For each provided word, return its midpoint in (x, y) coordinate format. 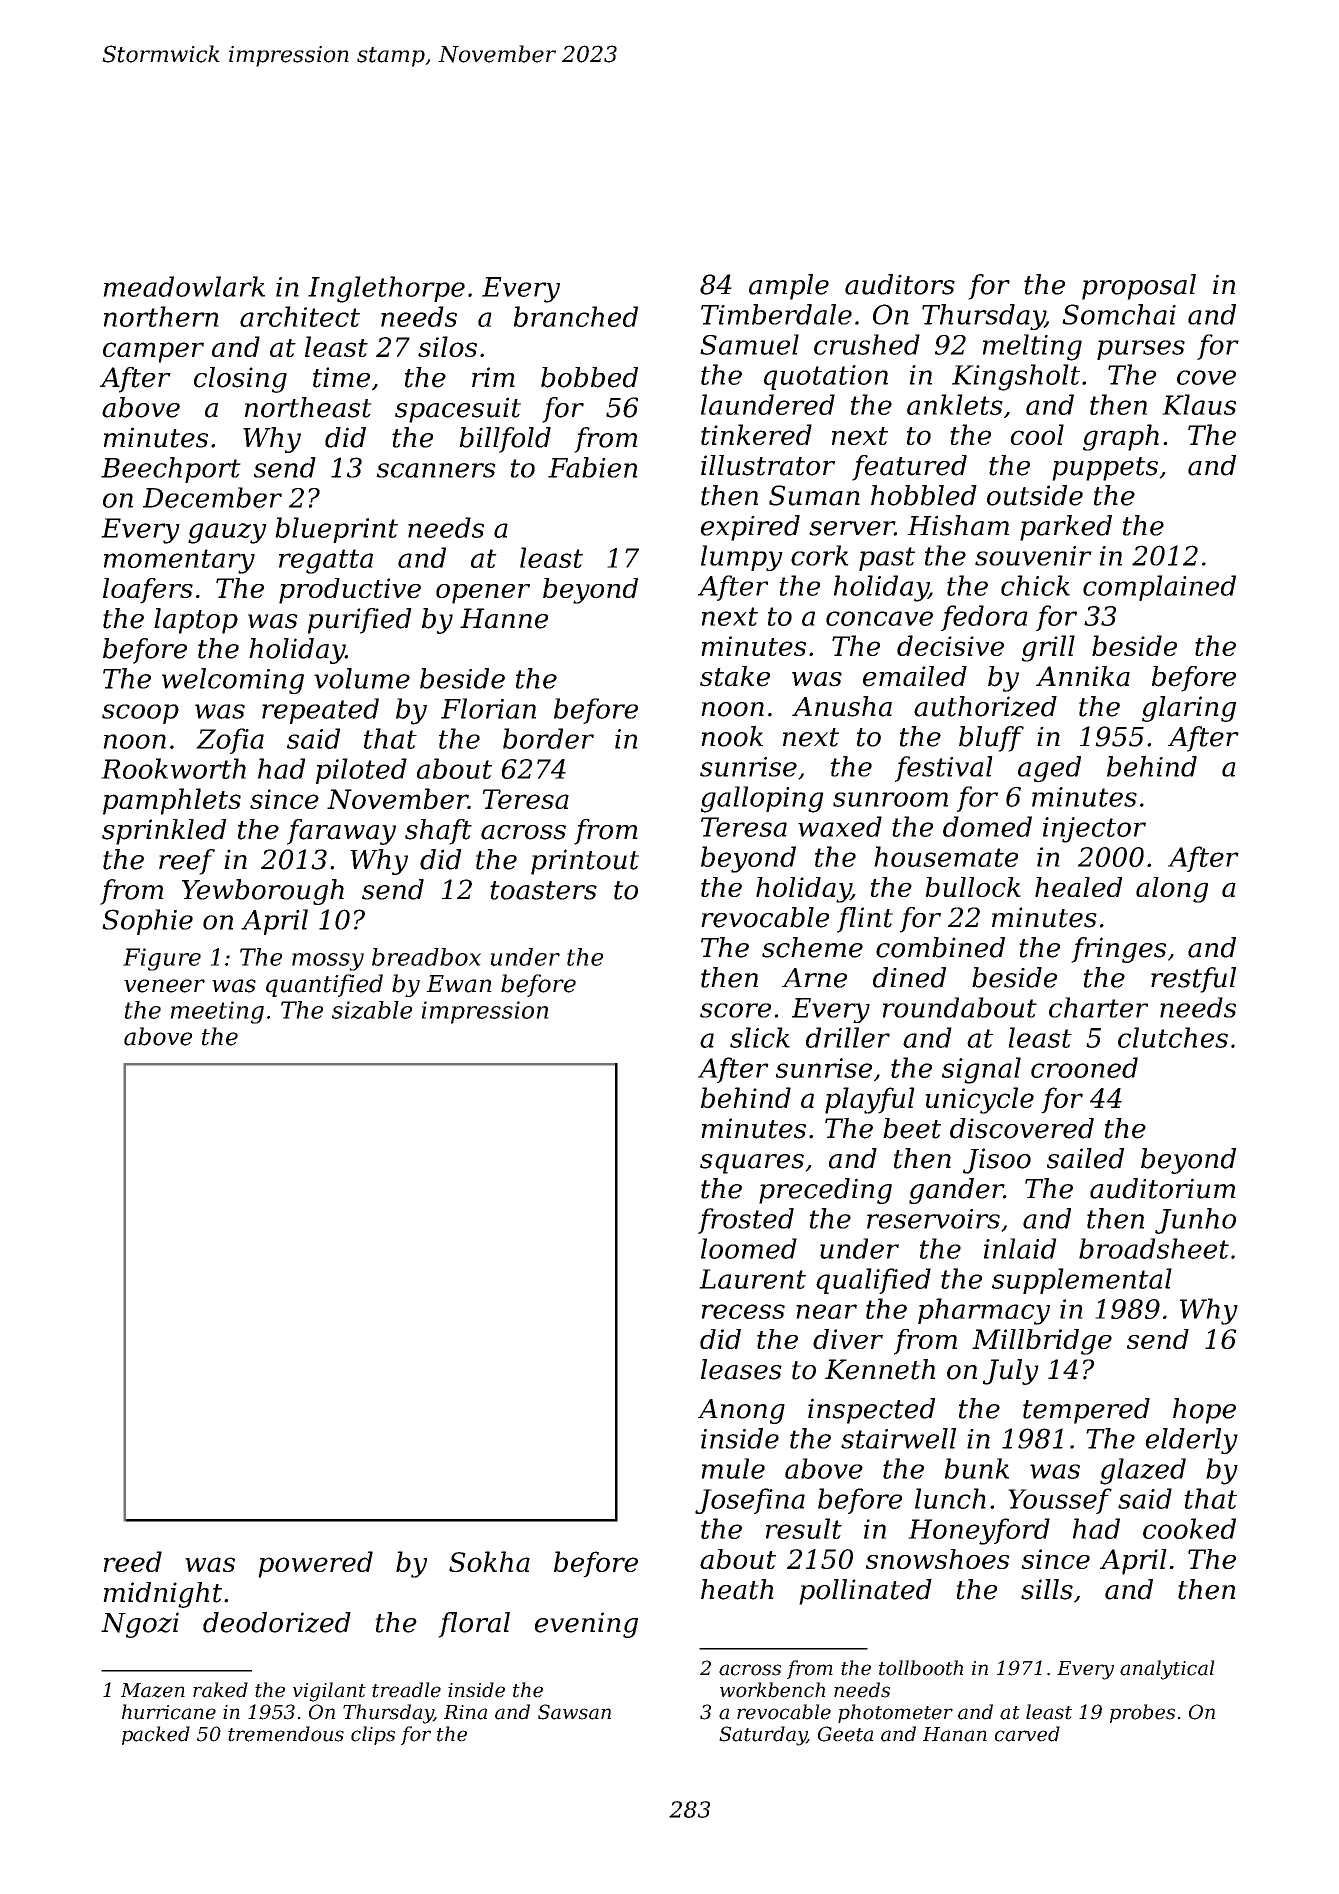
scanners (436, 470)
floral (474, 1625)
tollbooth (921, 1668)
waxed (840, 826)
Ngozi (140, 1625)
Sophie (147, 922)
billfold (505, 440)
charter (1098, 1007)
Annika (1083, 676)
